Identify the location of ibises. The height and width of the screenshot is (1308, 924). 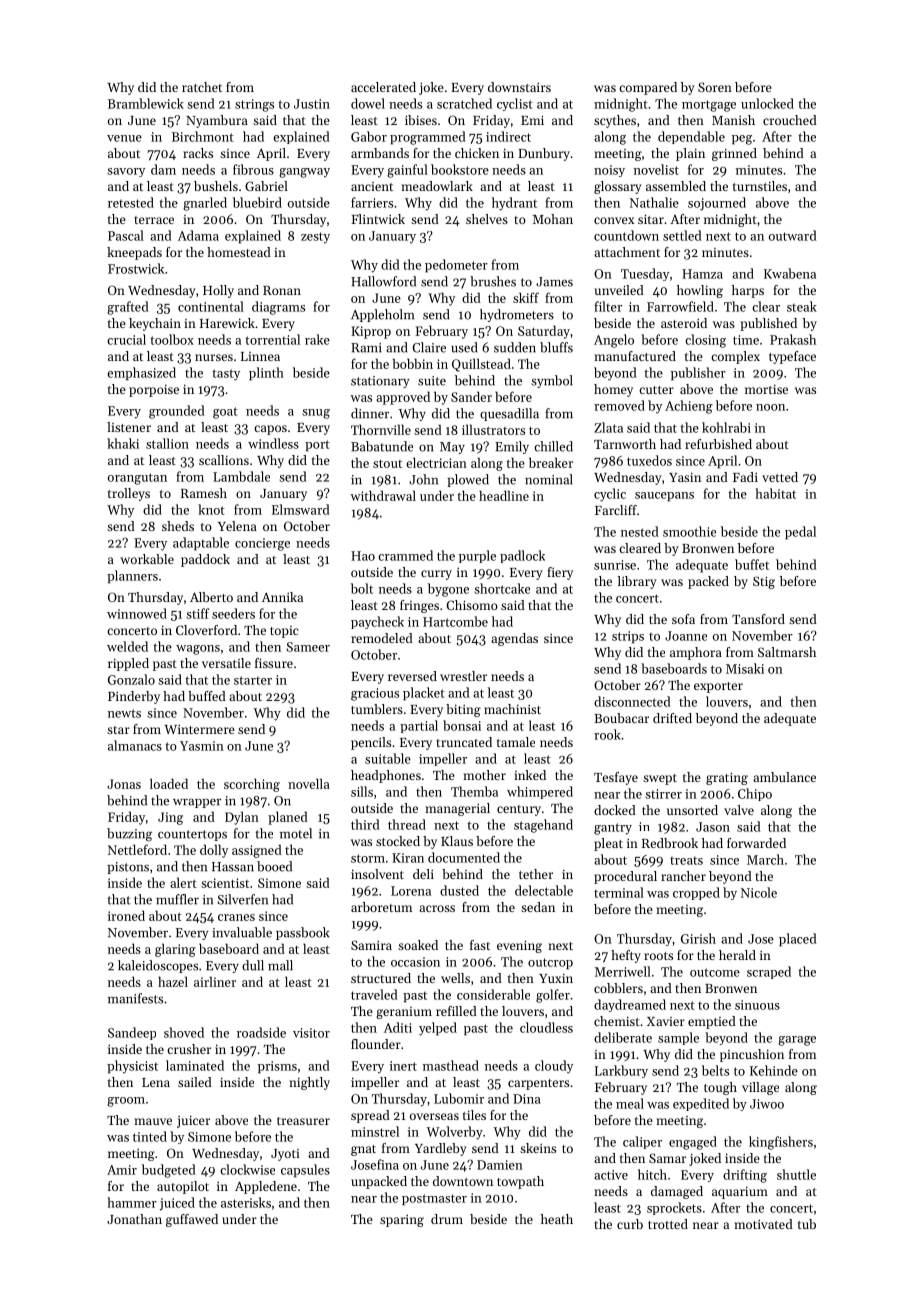
(421, 120).
